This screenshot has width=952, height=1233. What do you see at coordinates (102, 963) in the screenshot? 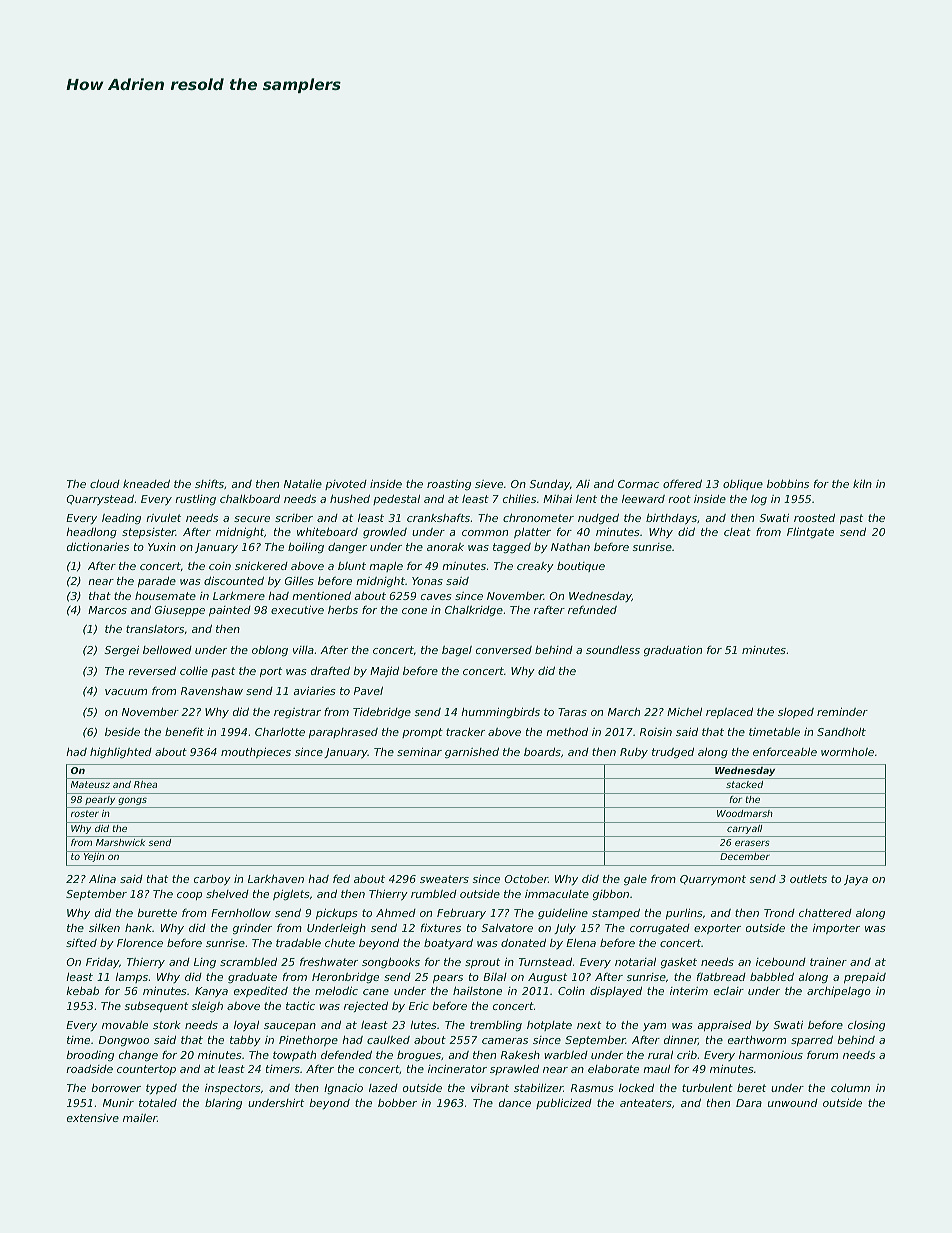
I see `Friday` at bounding box center [102, 963].
